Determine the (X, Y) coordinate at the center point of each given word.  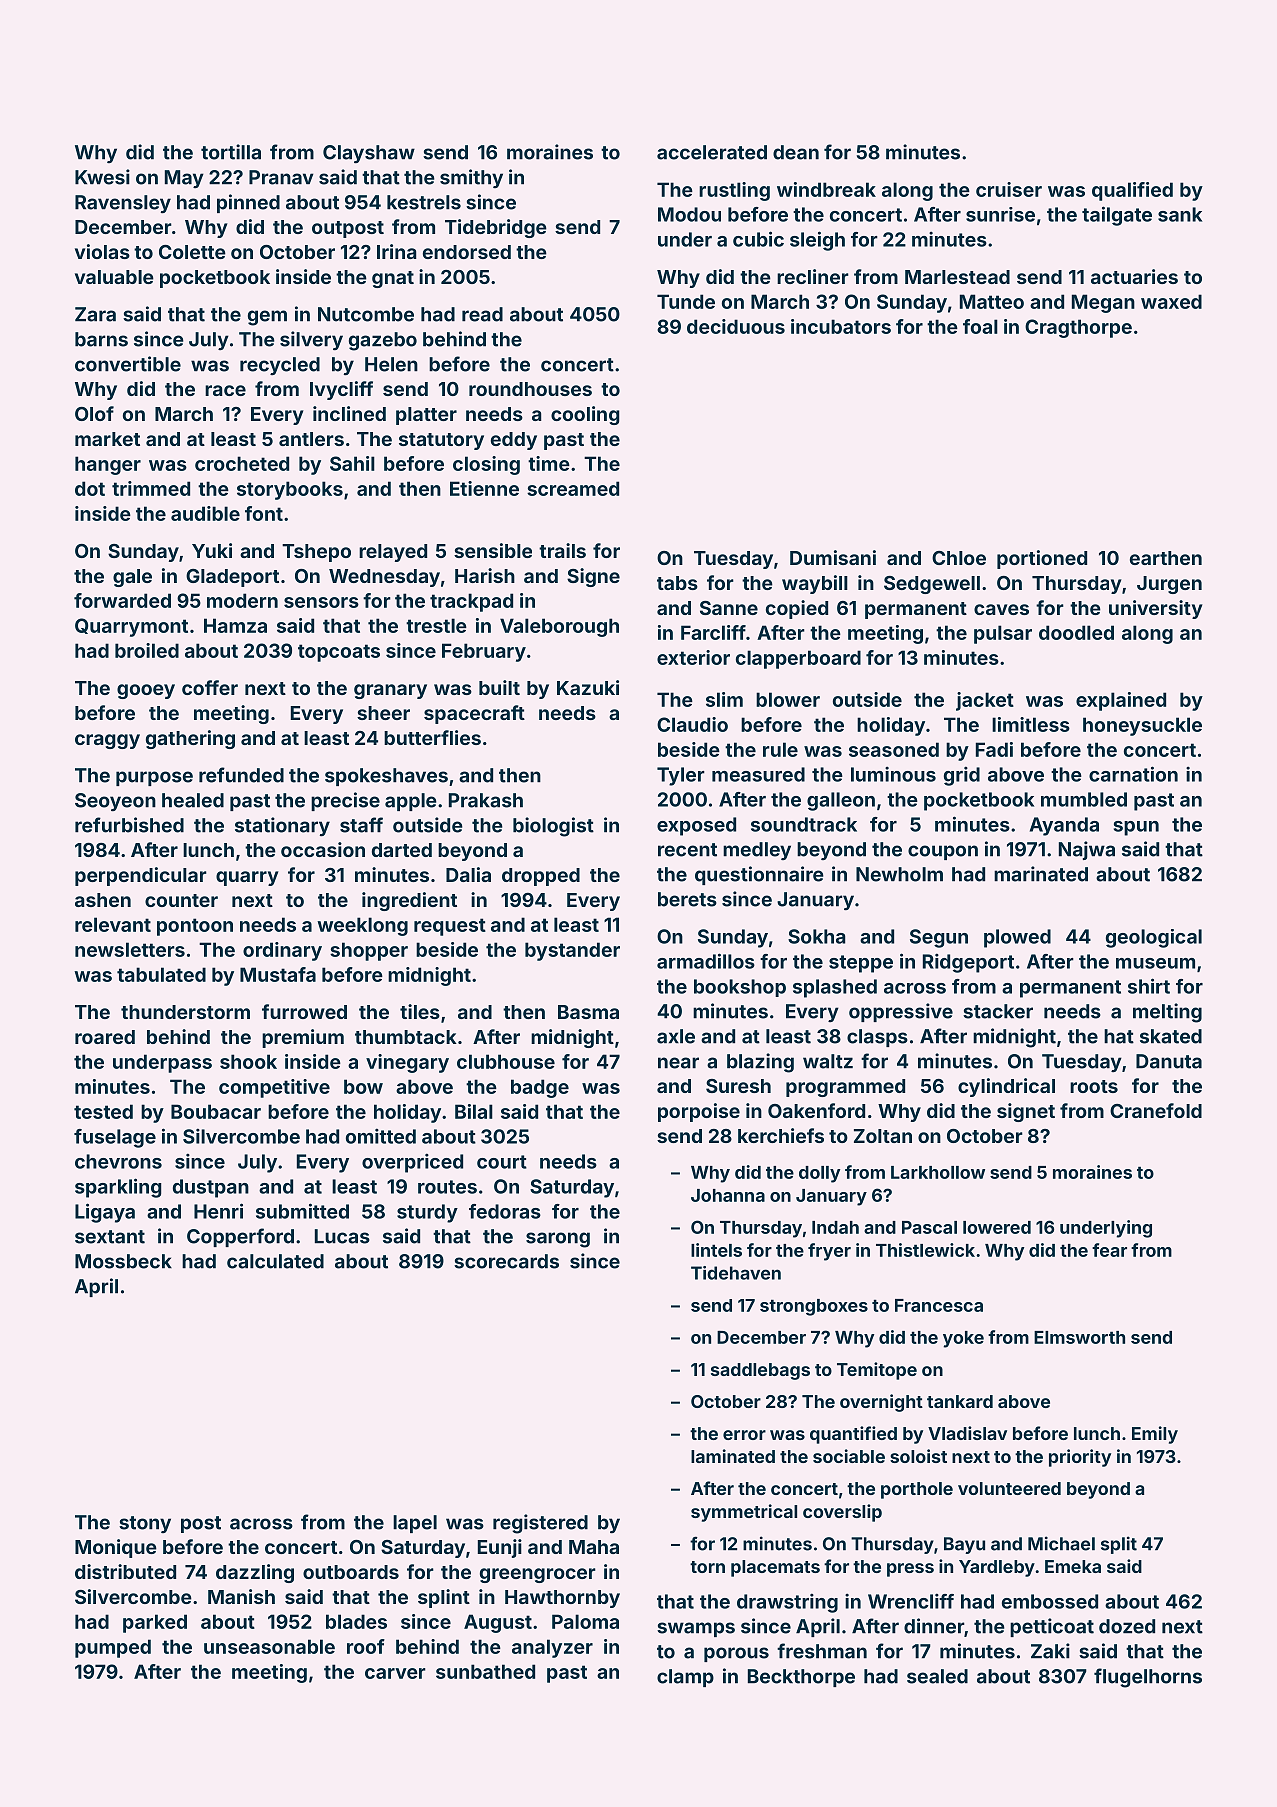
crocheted (242, 463)
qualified (1132, 191)
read (482, 314)
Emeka (1073, 1566)
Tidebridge (496, 228)
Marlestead (957, 277)
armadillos (706, 961)
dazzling (255, 1573)
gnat (393, 279)
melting (1167, 1013)
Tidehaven (736, 1273)
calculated (275, 1261)
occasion (323, 849)
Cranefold (1156, 1110)
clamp (685, 1678)
